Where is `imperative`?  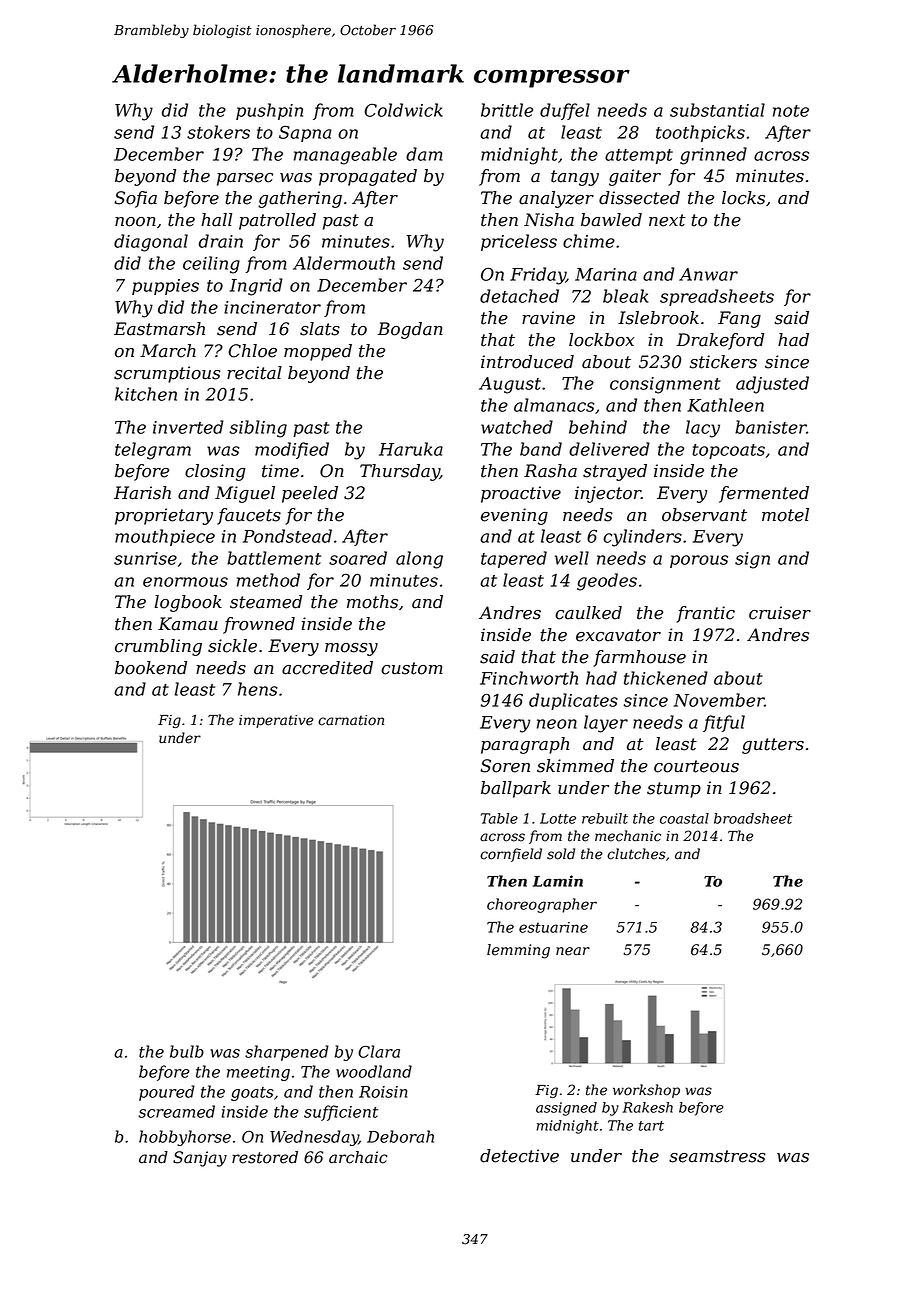 imperative is located at coordinates (276, 721).
